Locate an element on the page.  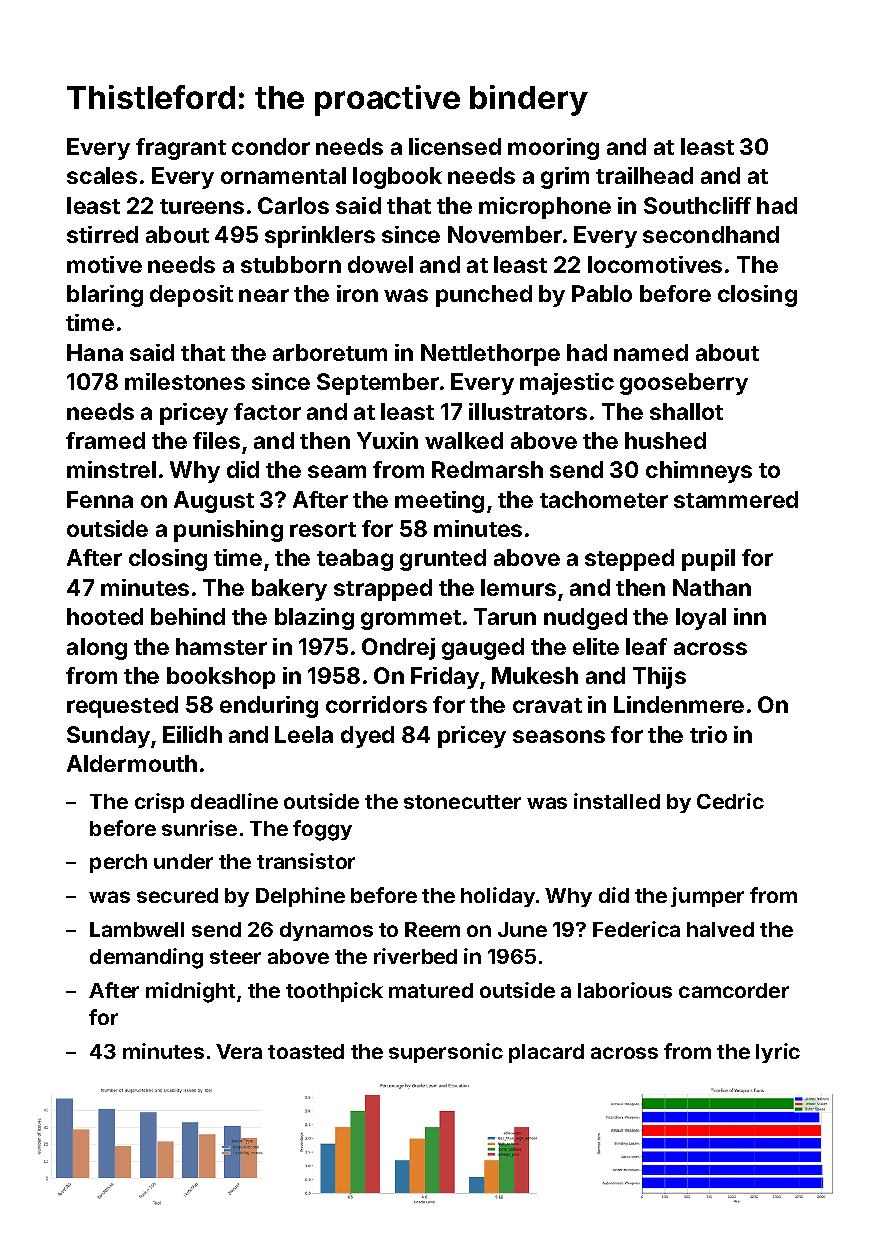
supersonic is located at coordinates (446, 1053).
